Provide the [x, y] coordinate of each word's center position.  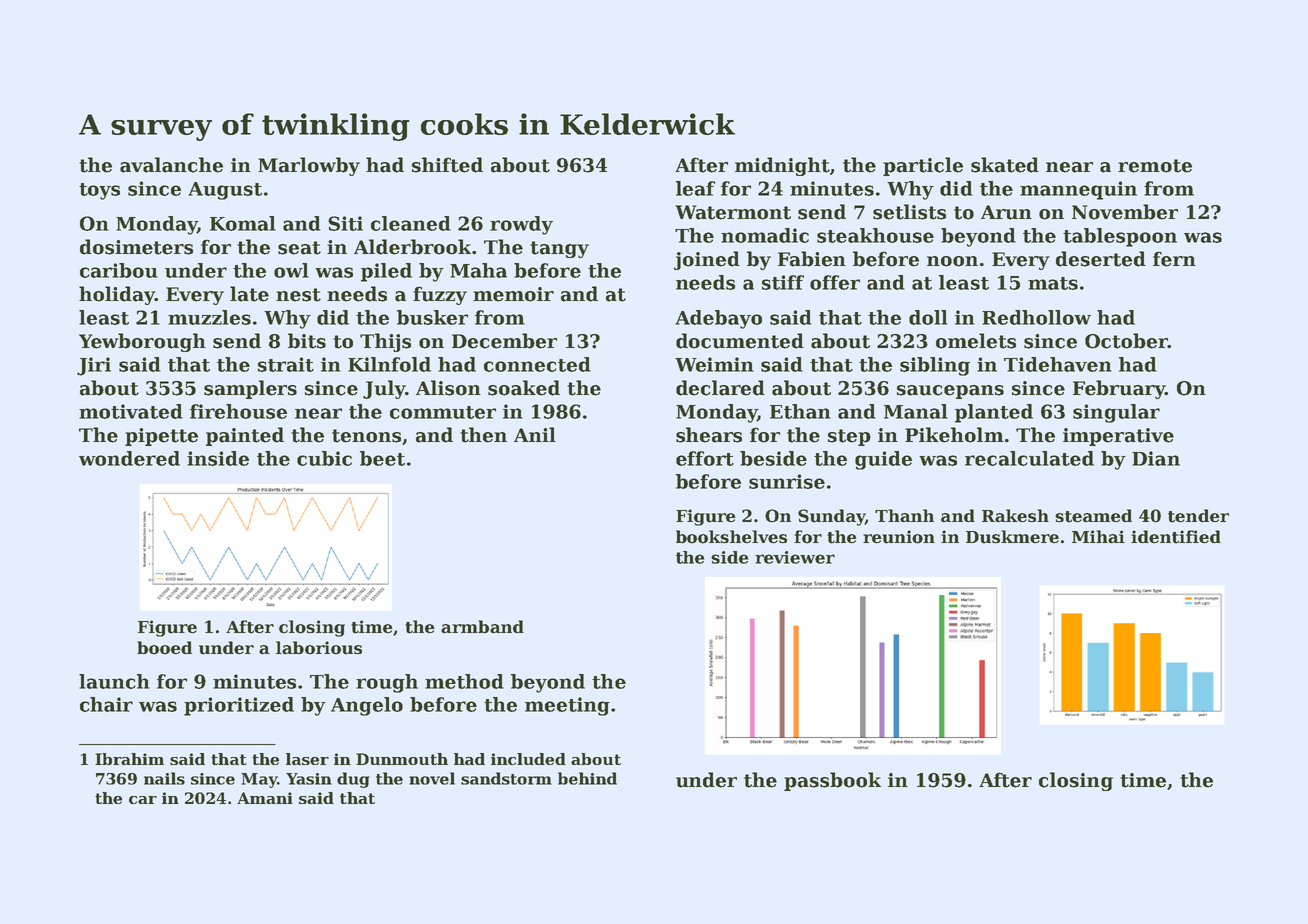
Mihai [1098, 536]
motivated [131, 411]
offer [835, 282]
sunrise [787, 481]
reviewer [795, 557]
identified [1176, 537]
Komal [243, 223]
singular [1116, 413]
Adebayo [718, 319]
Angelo [367, 706]
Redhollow [1036, 317]
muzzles [209, 317]
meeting [567, 706]
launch [114, 681]
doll [928, 317]
